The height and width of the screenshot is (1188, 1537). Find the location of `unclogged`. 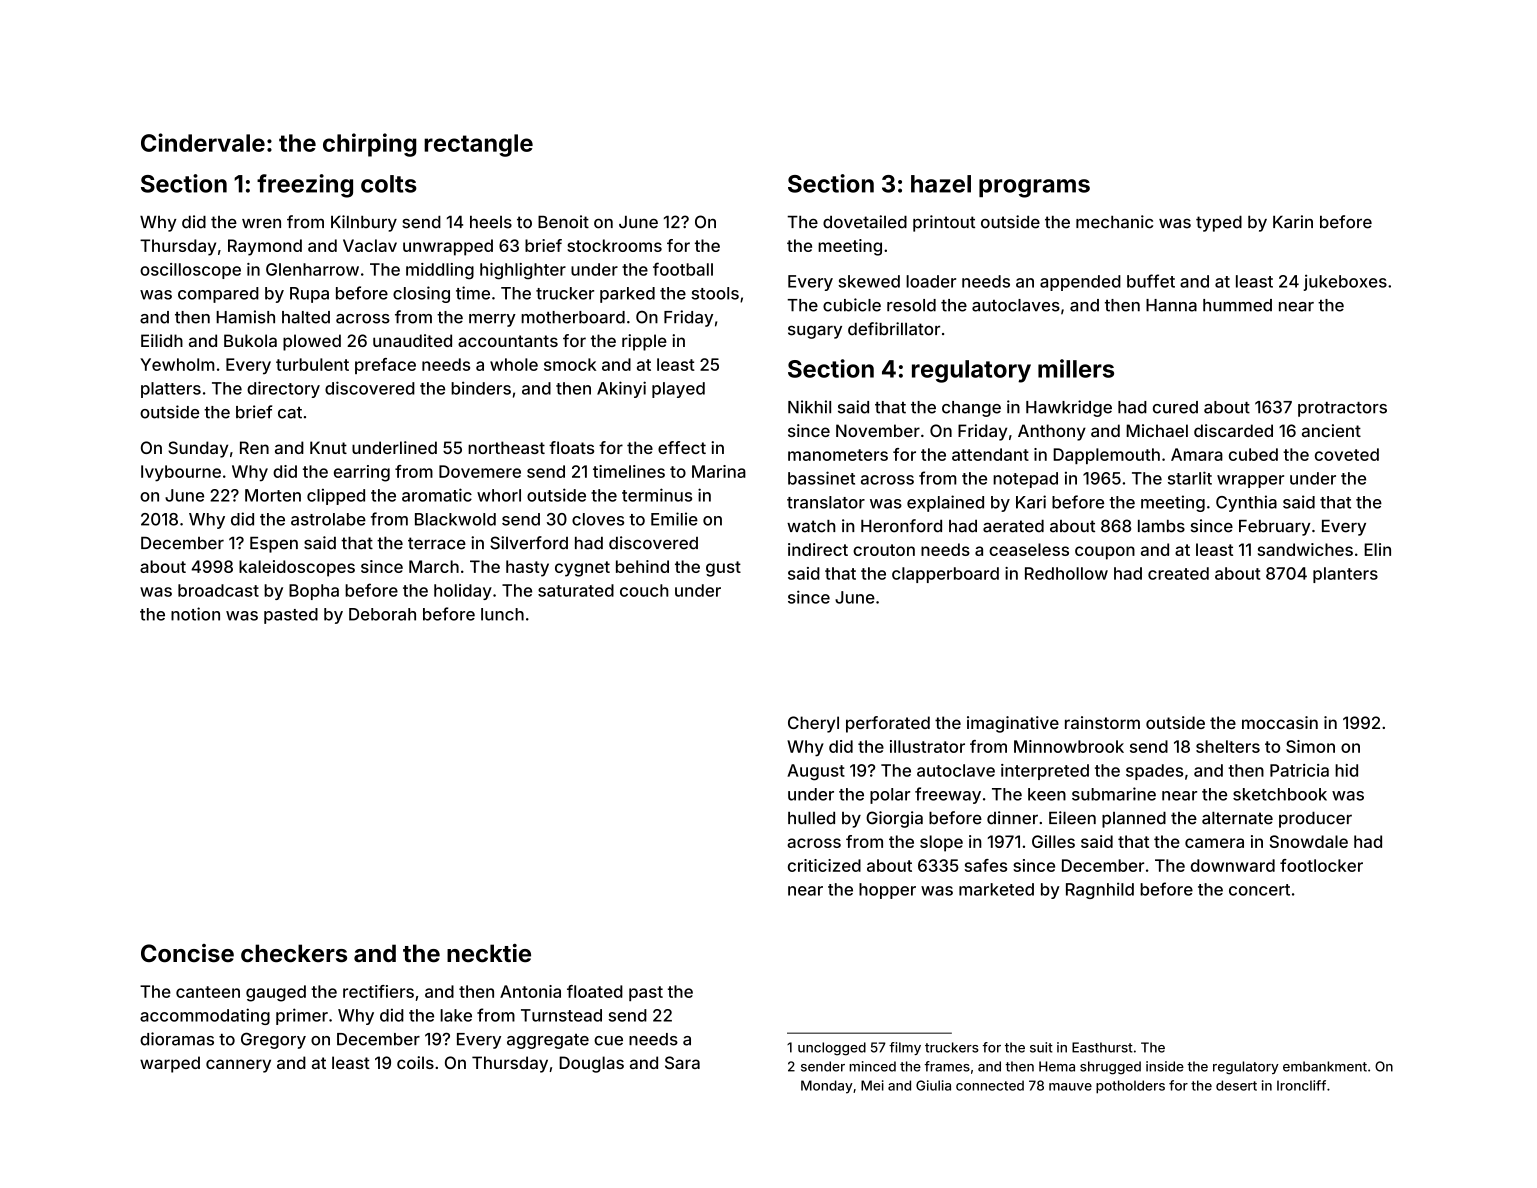

unclogged is located at coordinates (832, 1049).
